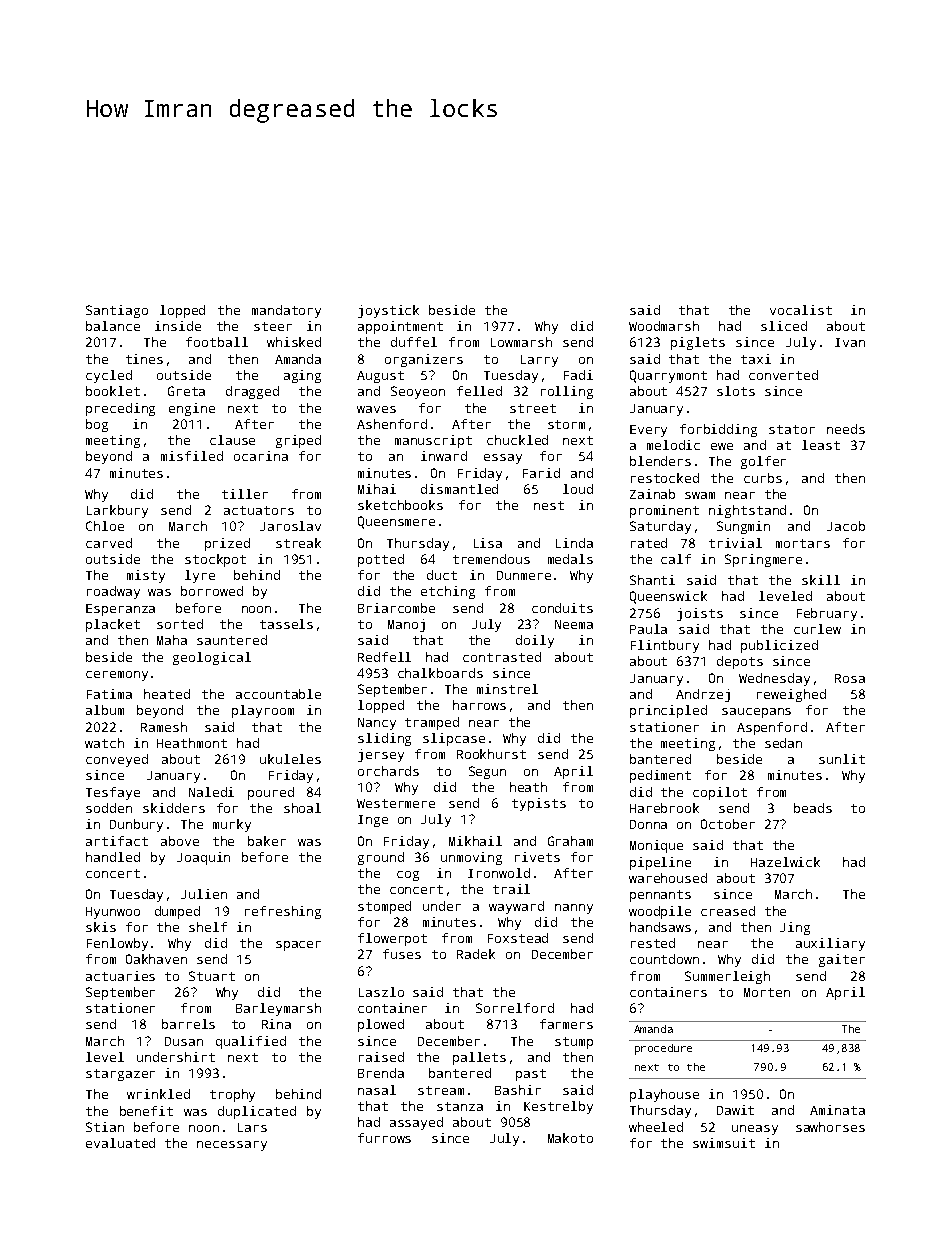 This page has height=1233, width=952. I want to click on inside, so click(178, 326).
